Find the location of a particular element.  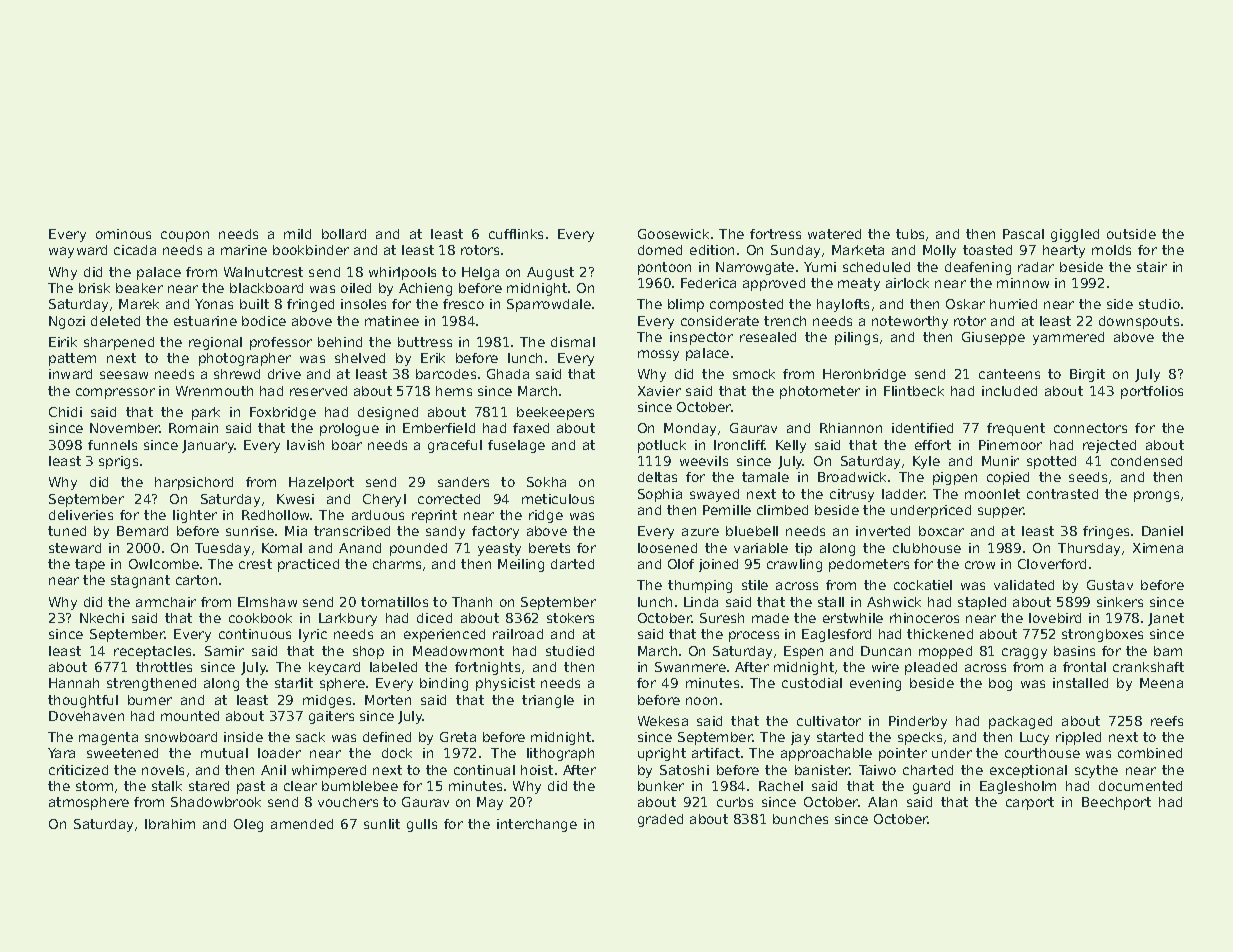

Pascal is located at coordinates (1023, 234).
